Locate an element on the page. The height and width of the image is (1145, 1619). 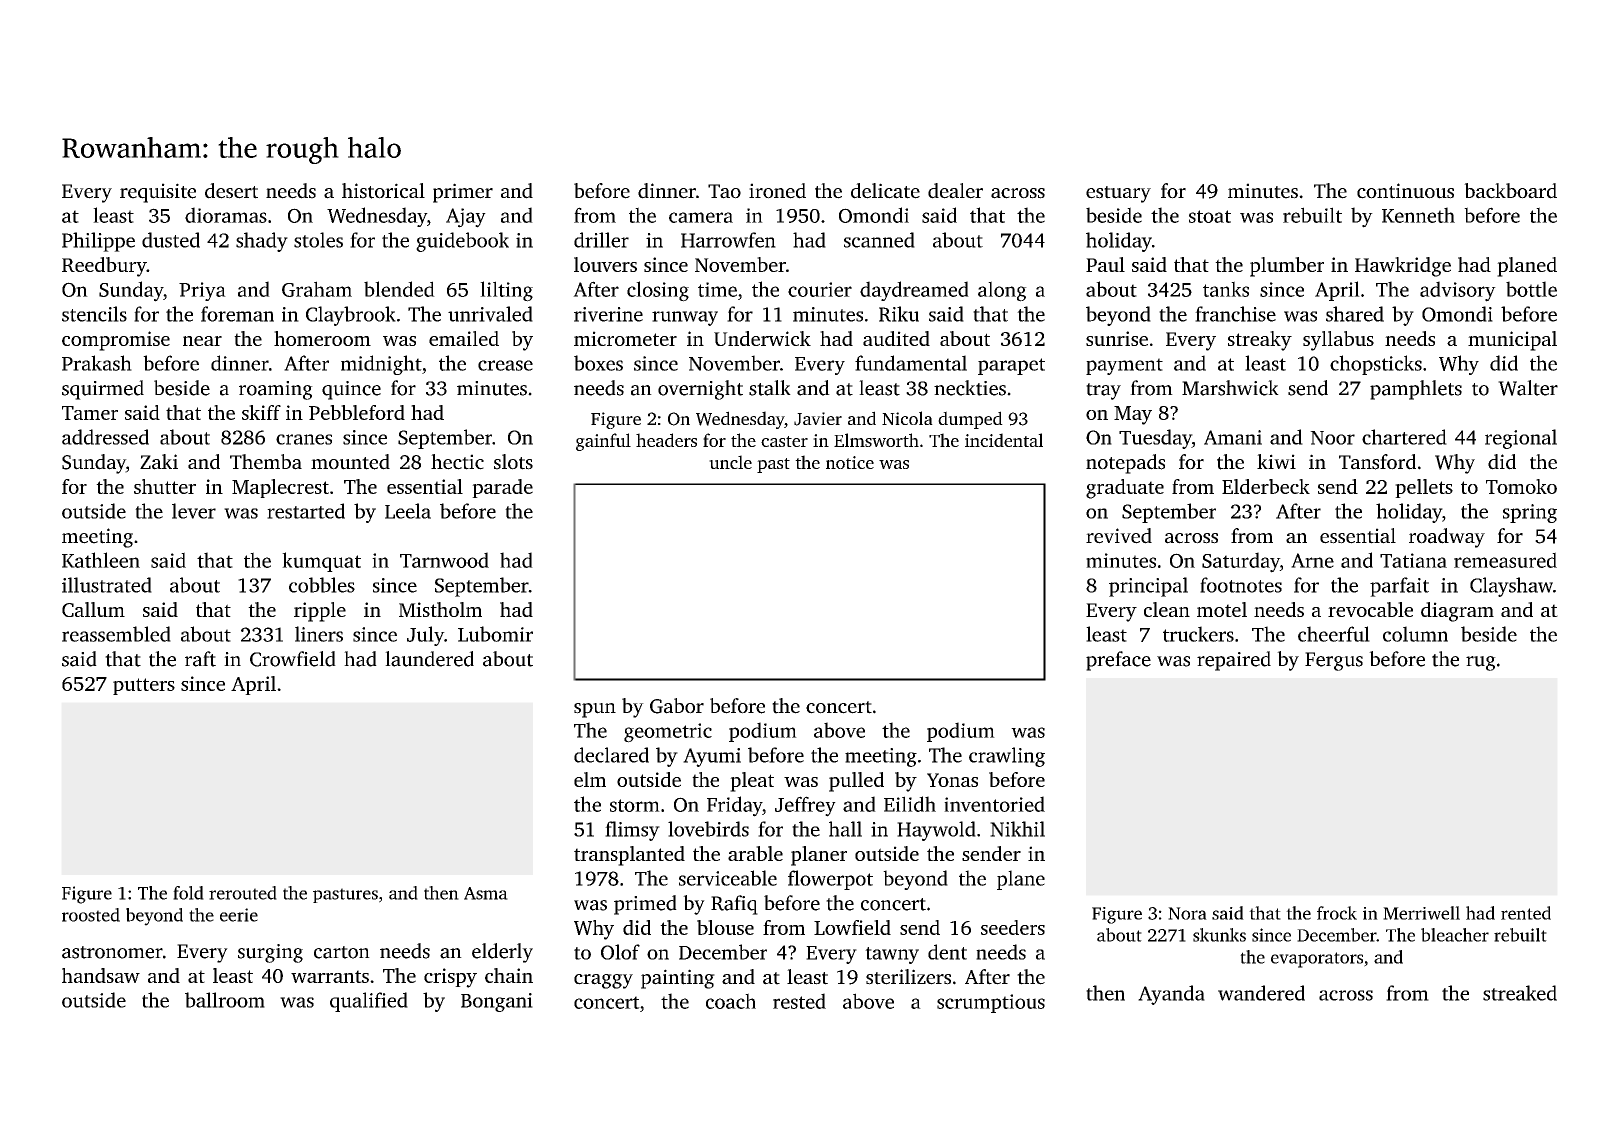
backboard is located at coordinates (1510, 191).
